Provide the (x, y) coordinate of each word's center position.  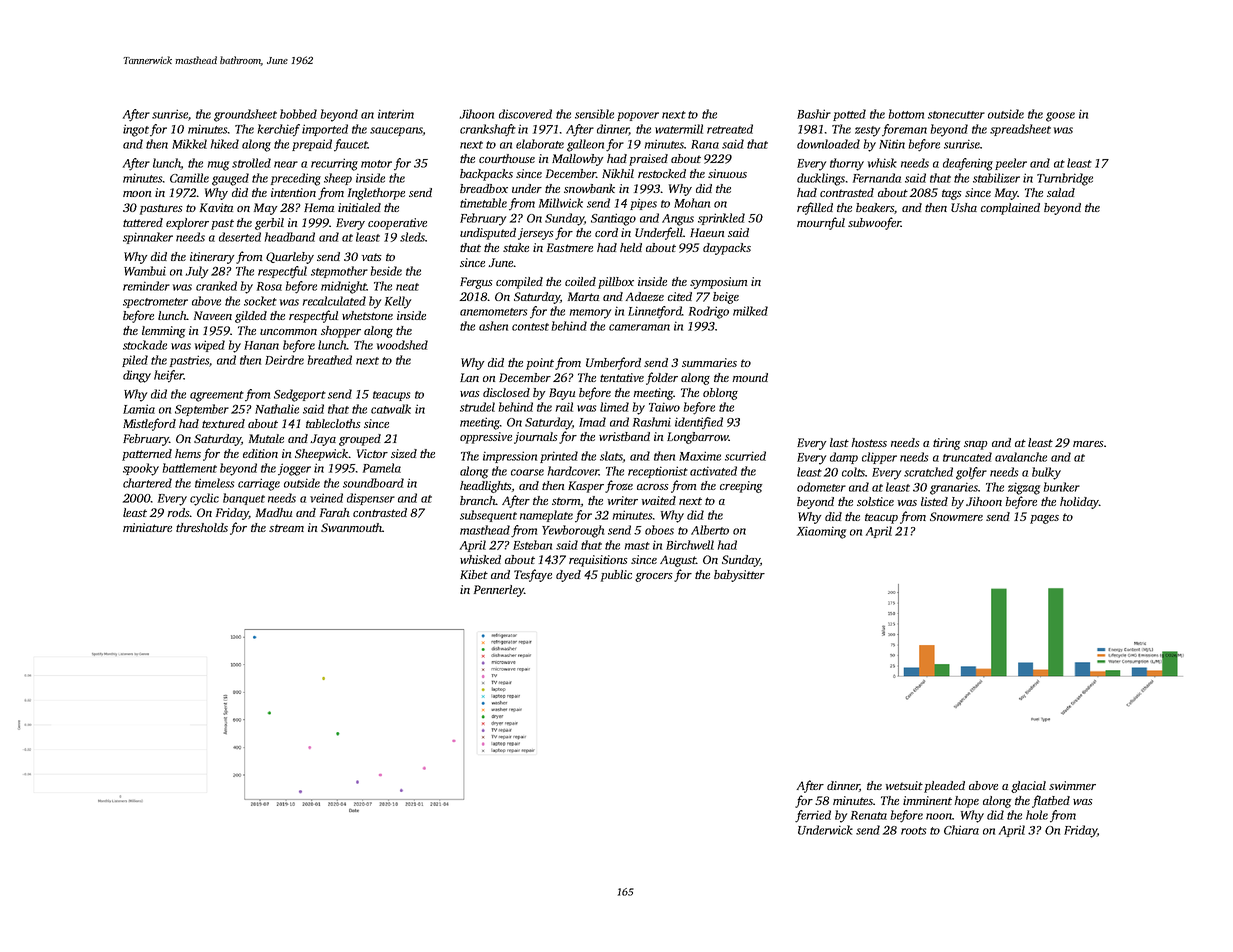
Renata (869, 815)
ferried (813, 816)
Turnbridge (1065, 179)
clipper (879, 458)
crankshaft (488, 130)
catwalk (391, 409)
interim (396, 114)
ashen (493, 326)
